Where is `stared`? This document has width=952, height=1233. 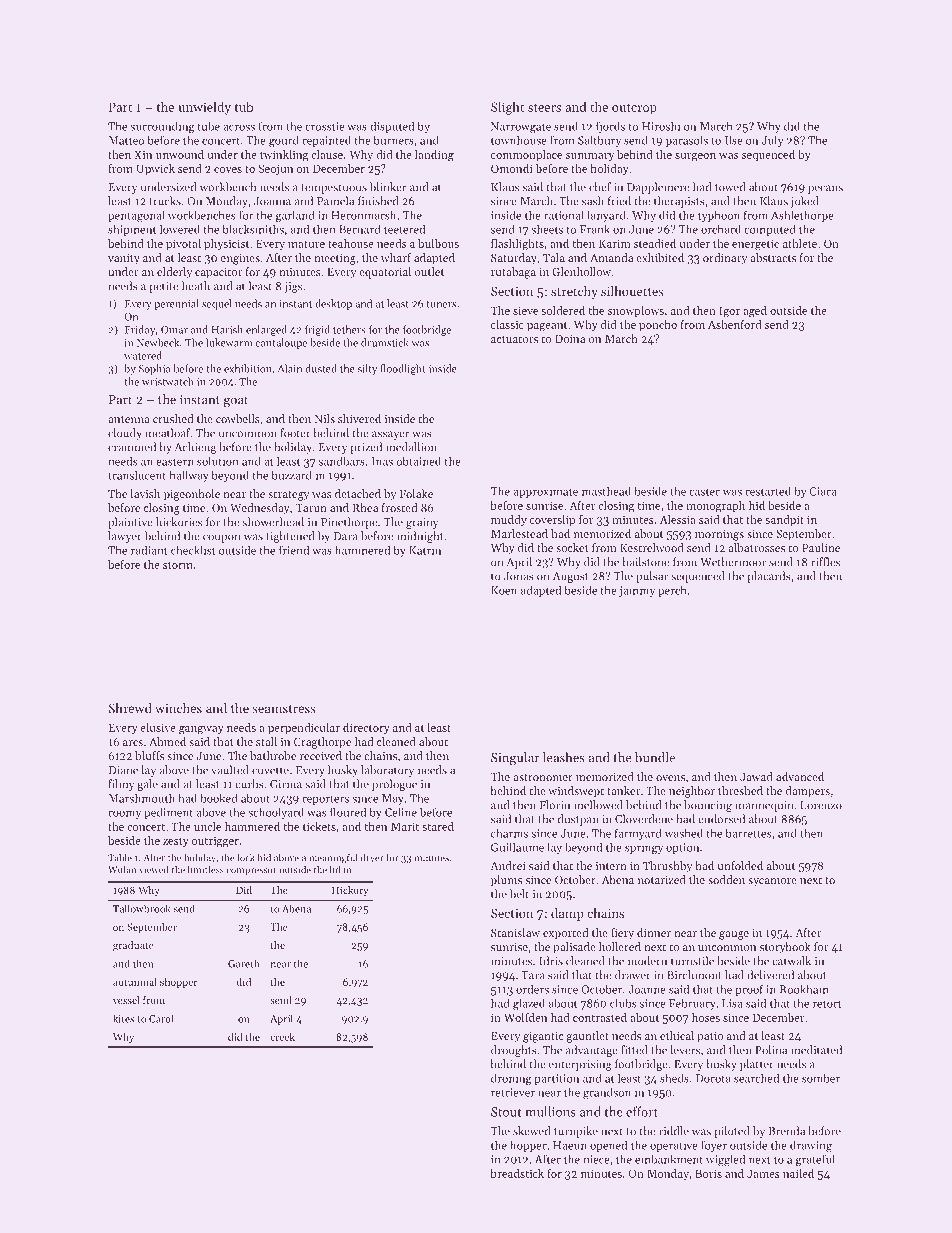
stared is located at coordinates (438, 826).
